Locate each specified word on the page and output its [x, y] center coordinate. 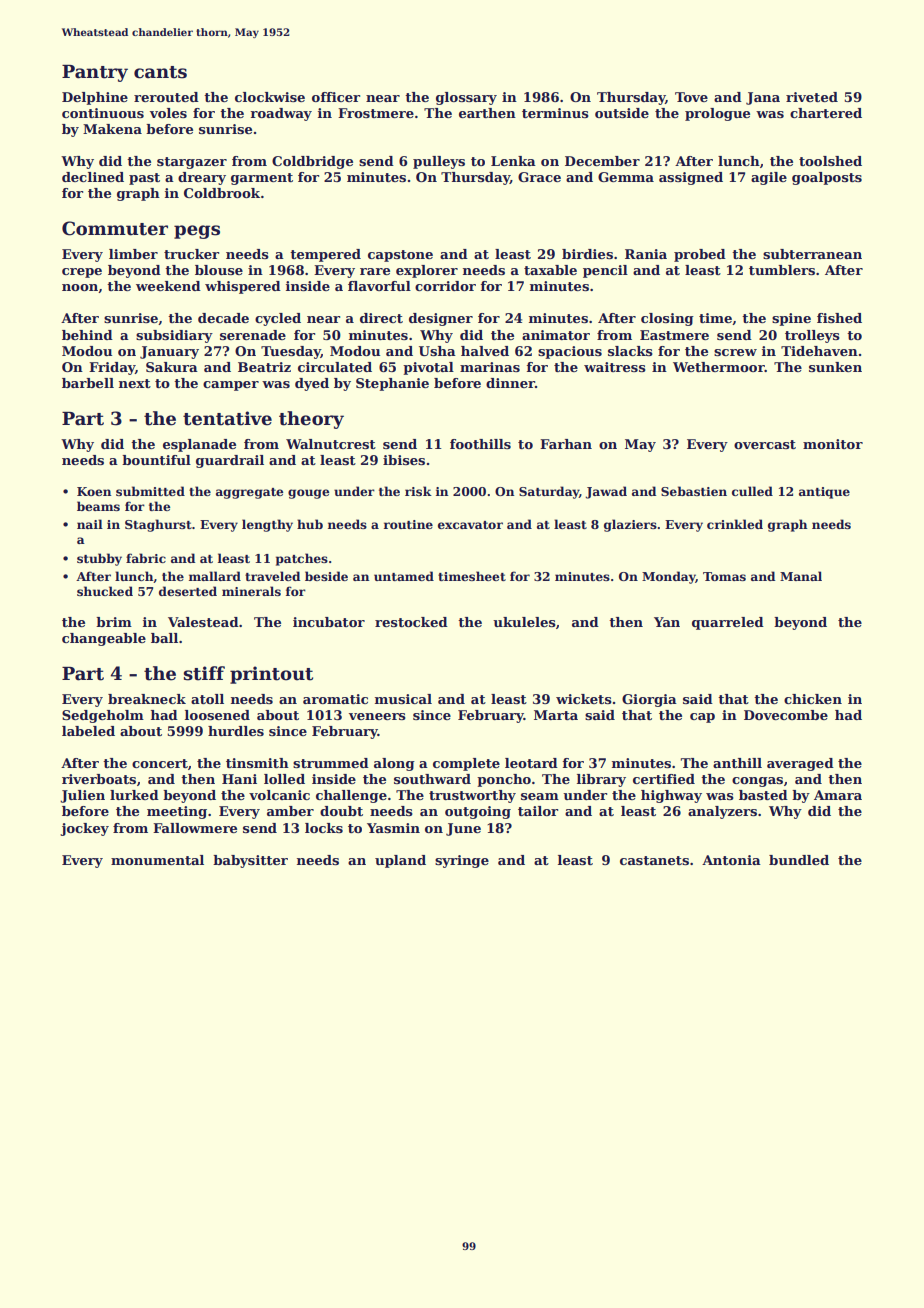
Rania [646, 254]
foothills [480, 444]
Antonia [731, 860]
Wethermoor [719, 367]
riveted [812, 97]
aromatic [335, 699]
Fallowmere [195, 828]
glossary [466, 98]
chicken [813, 699]
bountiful [156, 460]
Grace [539, 177]
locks [324, 828]
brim [114, 622]
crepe [82, 273]
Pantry [95, 73]
